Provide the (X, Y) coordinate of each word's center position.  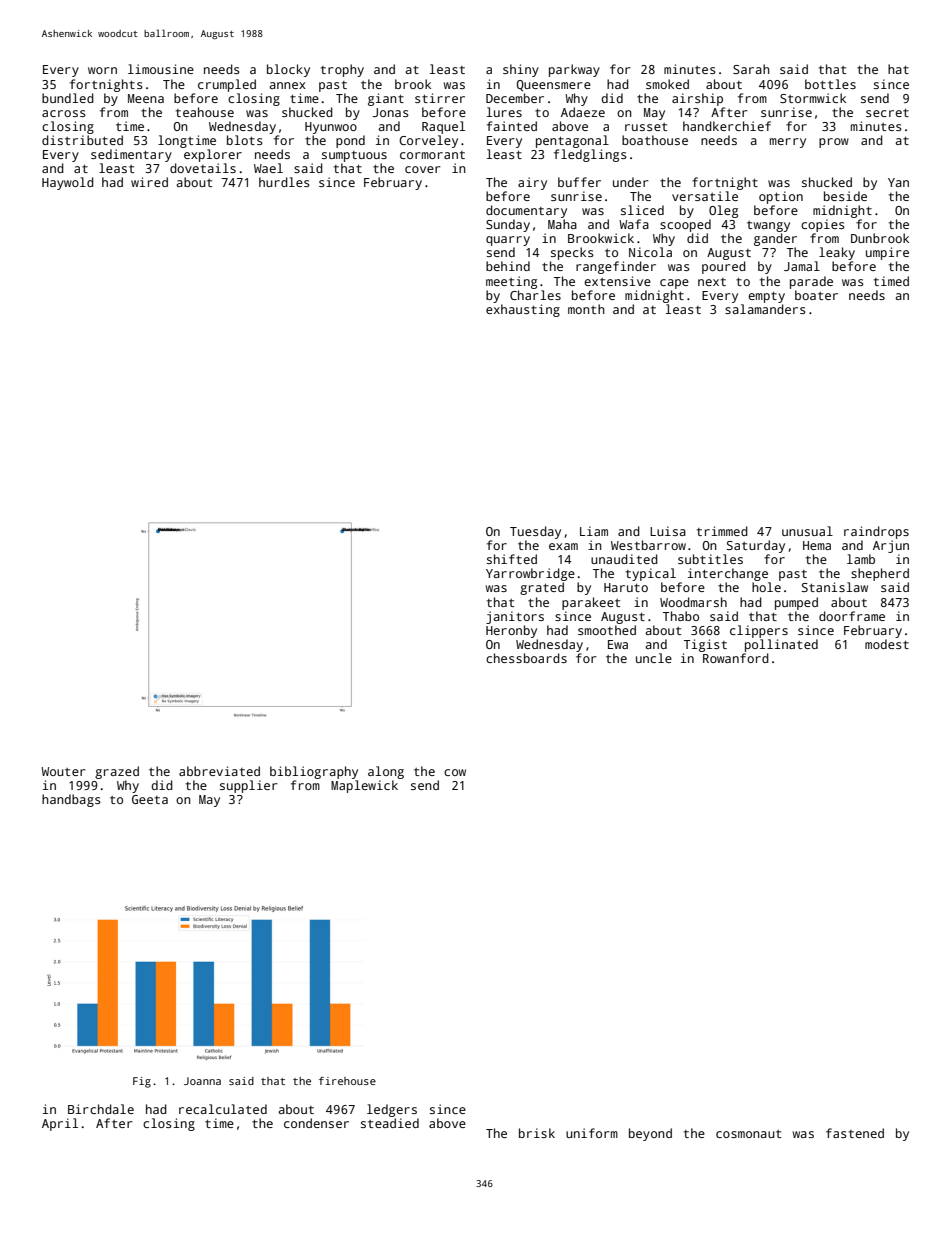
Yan (898, 182)
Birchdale (101, 1109)
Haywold (68, 183)
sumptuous (354, 156)
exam (563, 546)
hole (766, 587)
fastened (855, 1133)
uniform (592, 1133)
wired (149, 182)
